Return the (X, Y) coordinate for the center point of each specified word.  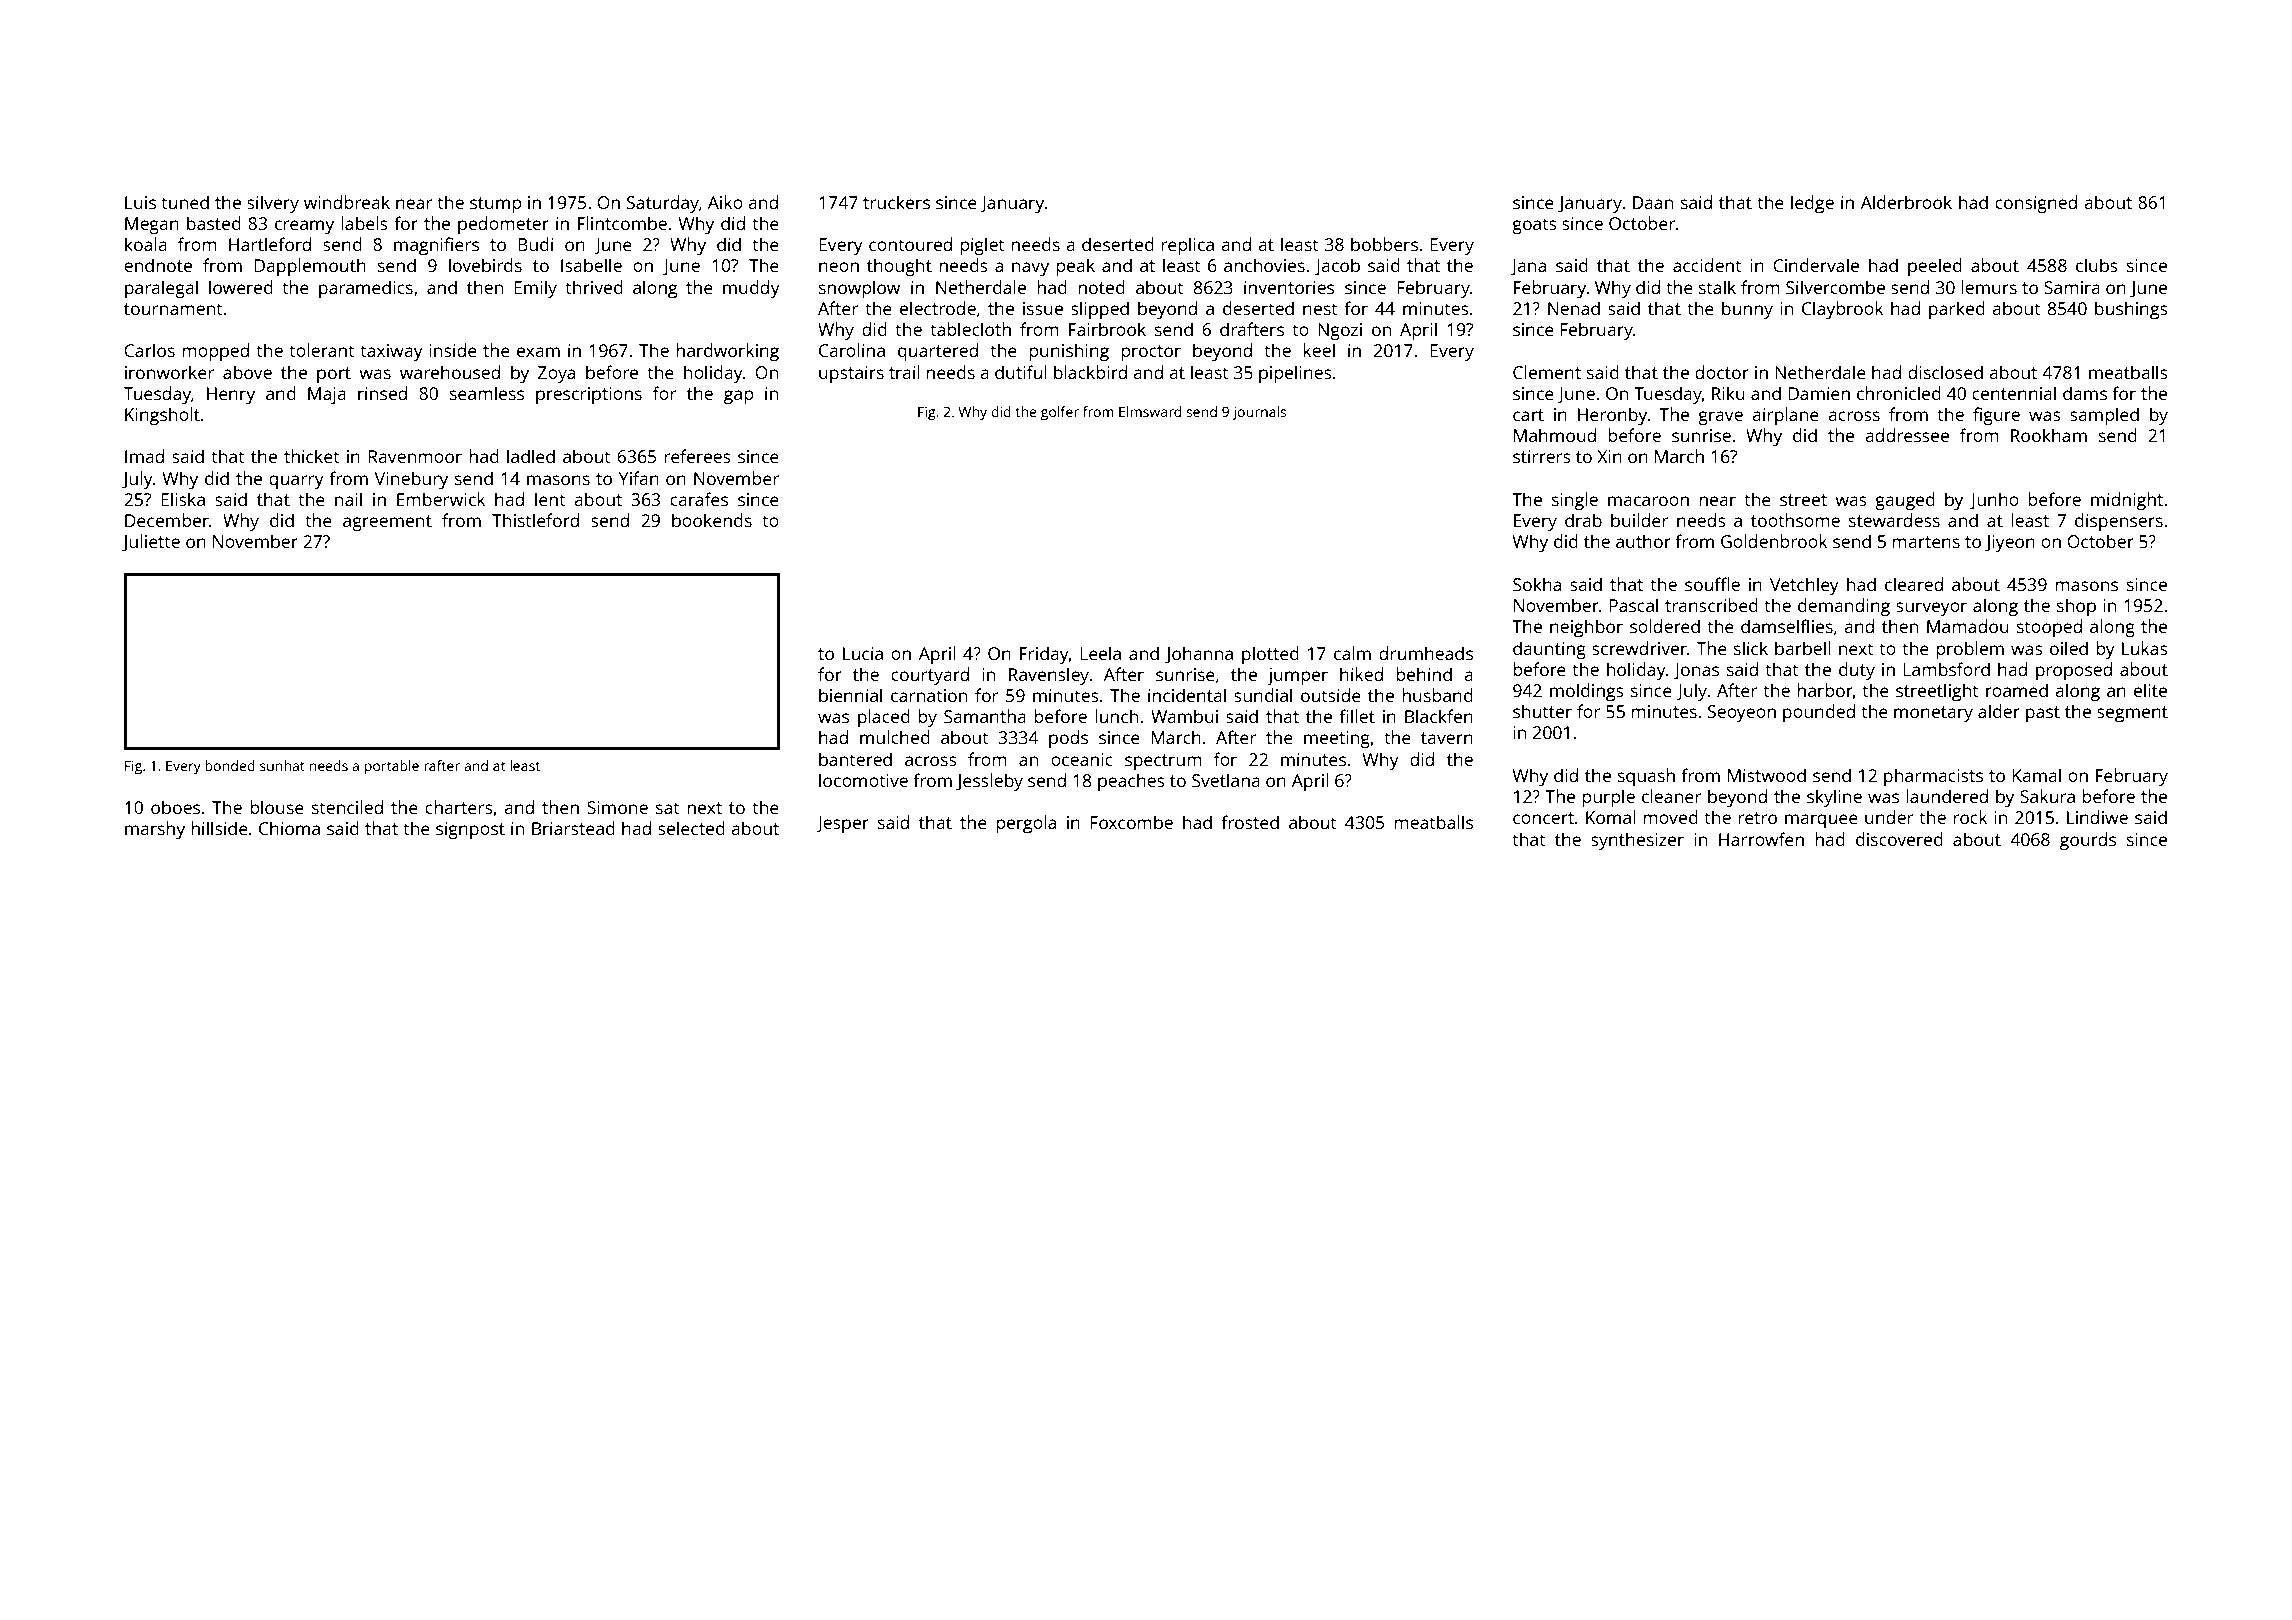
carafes (699, 499)
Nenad (1574, 308)
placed (884, 718)
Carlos (149, 350)
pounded (1819, 713)
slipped (1100, 310)
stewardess (1894, 520)
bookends (712, 520)
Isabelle (591, 265)
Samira (2072, 287)
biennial (850, 695)
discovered (1899, 839)
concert (1543, 818)
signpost (470, 830)
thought (899, 267)
